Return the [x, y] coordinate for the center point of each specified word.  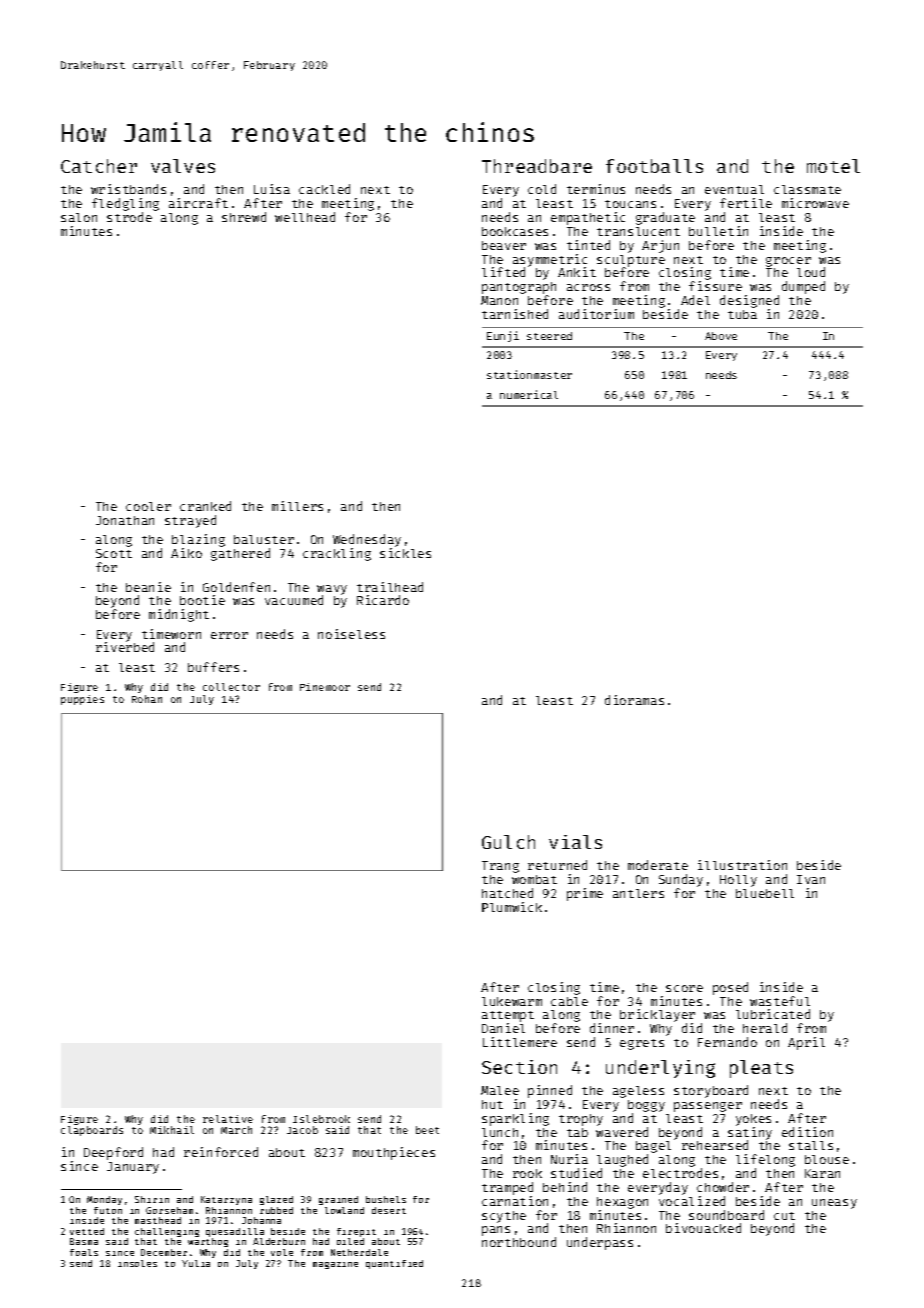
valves [183, 166]
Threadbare [537, 166]
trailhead [390, 587]
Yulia [196, 1263]
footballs [654, 166]
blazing [198, 540]
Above [721, 336]
